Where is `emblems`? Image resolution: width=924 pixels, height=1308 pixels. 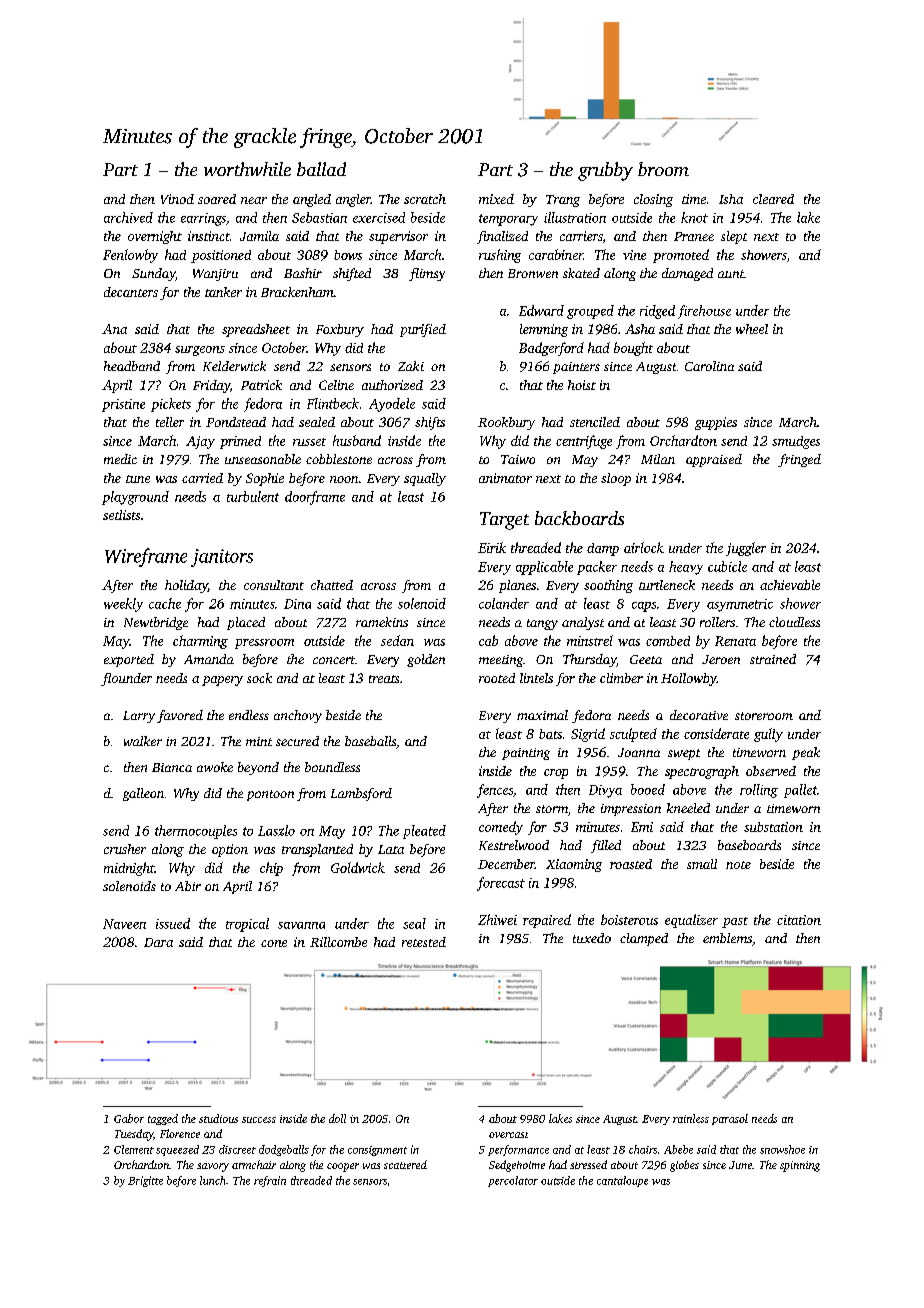 emblems is located at coordinates (727, 938).
